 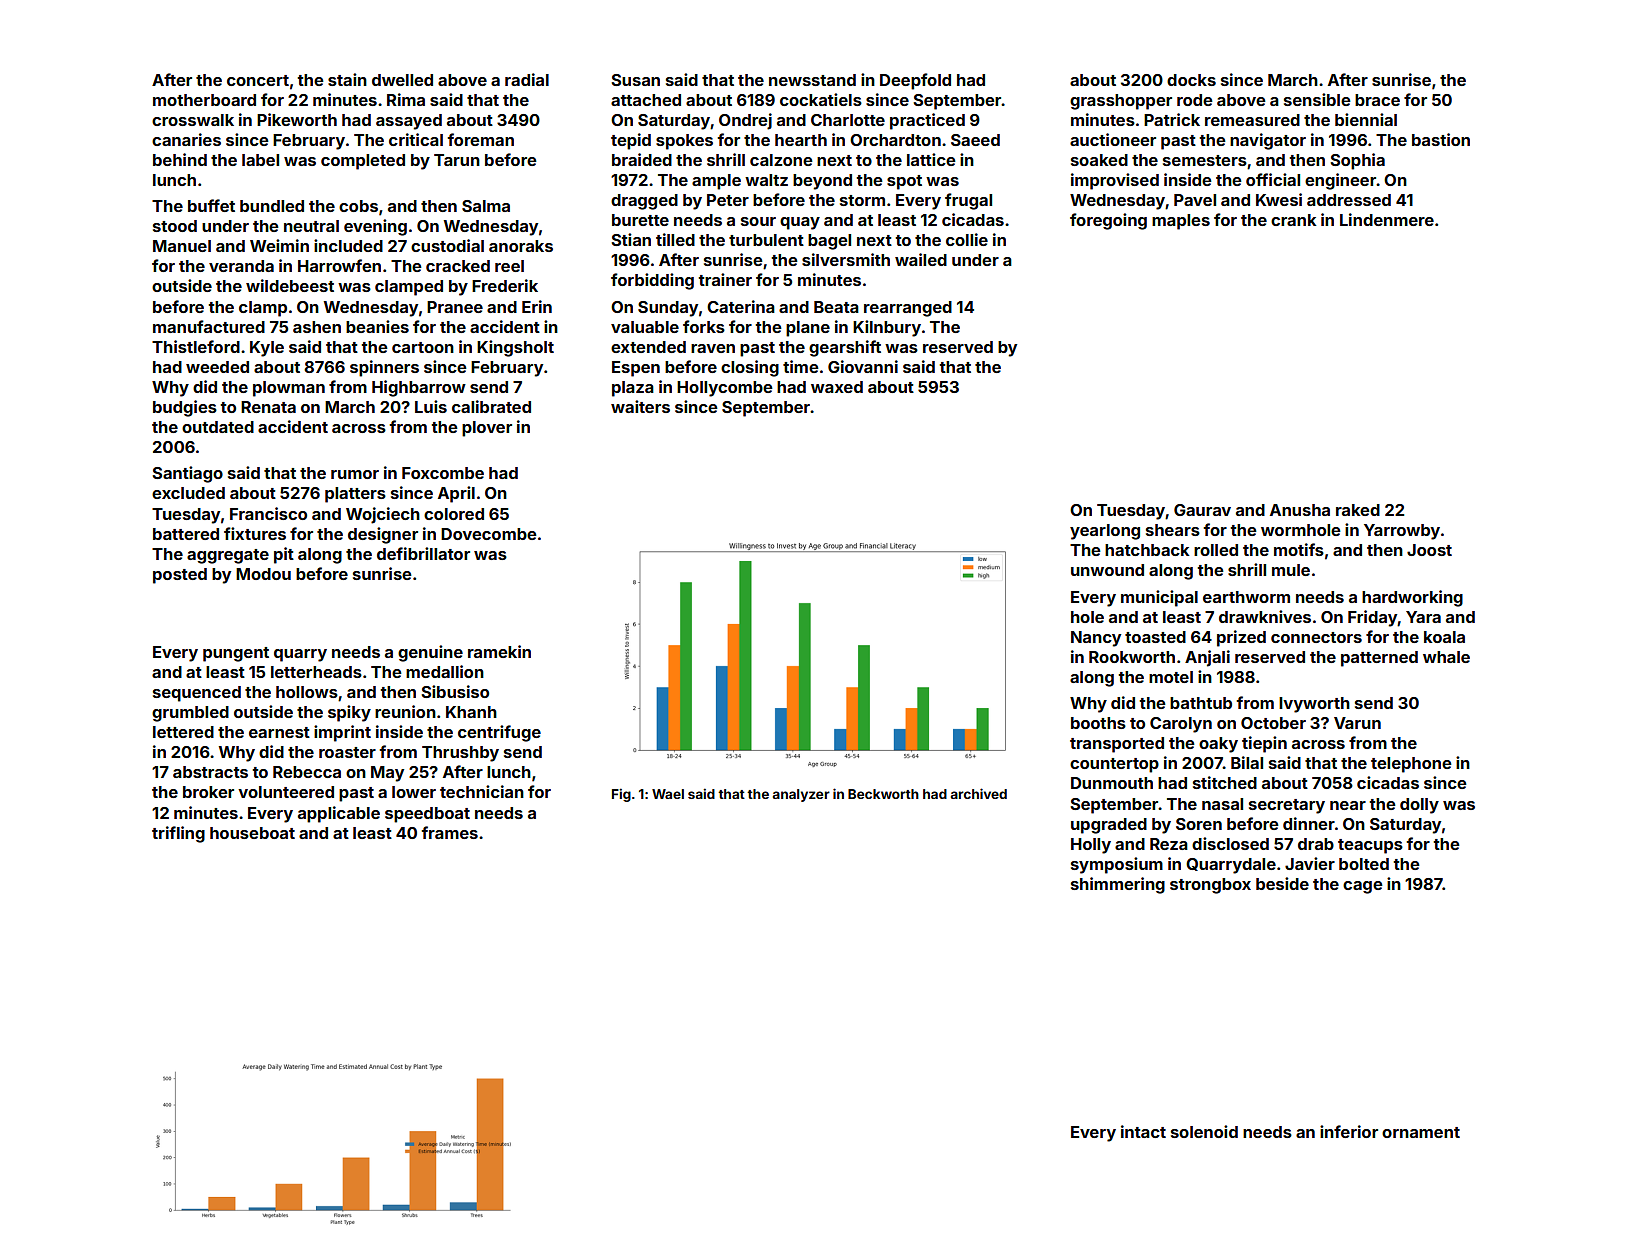 I want to click on Francisco, so click(x=268, y=513).
